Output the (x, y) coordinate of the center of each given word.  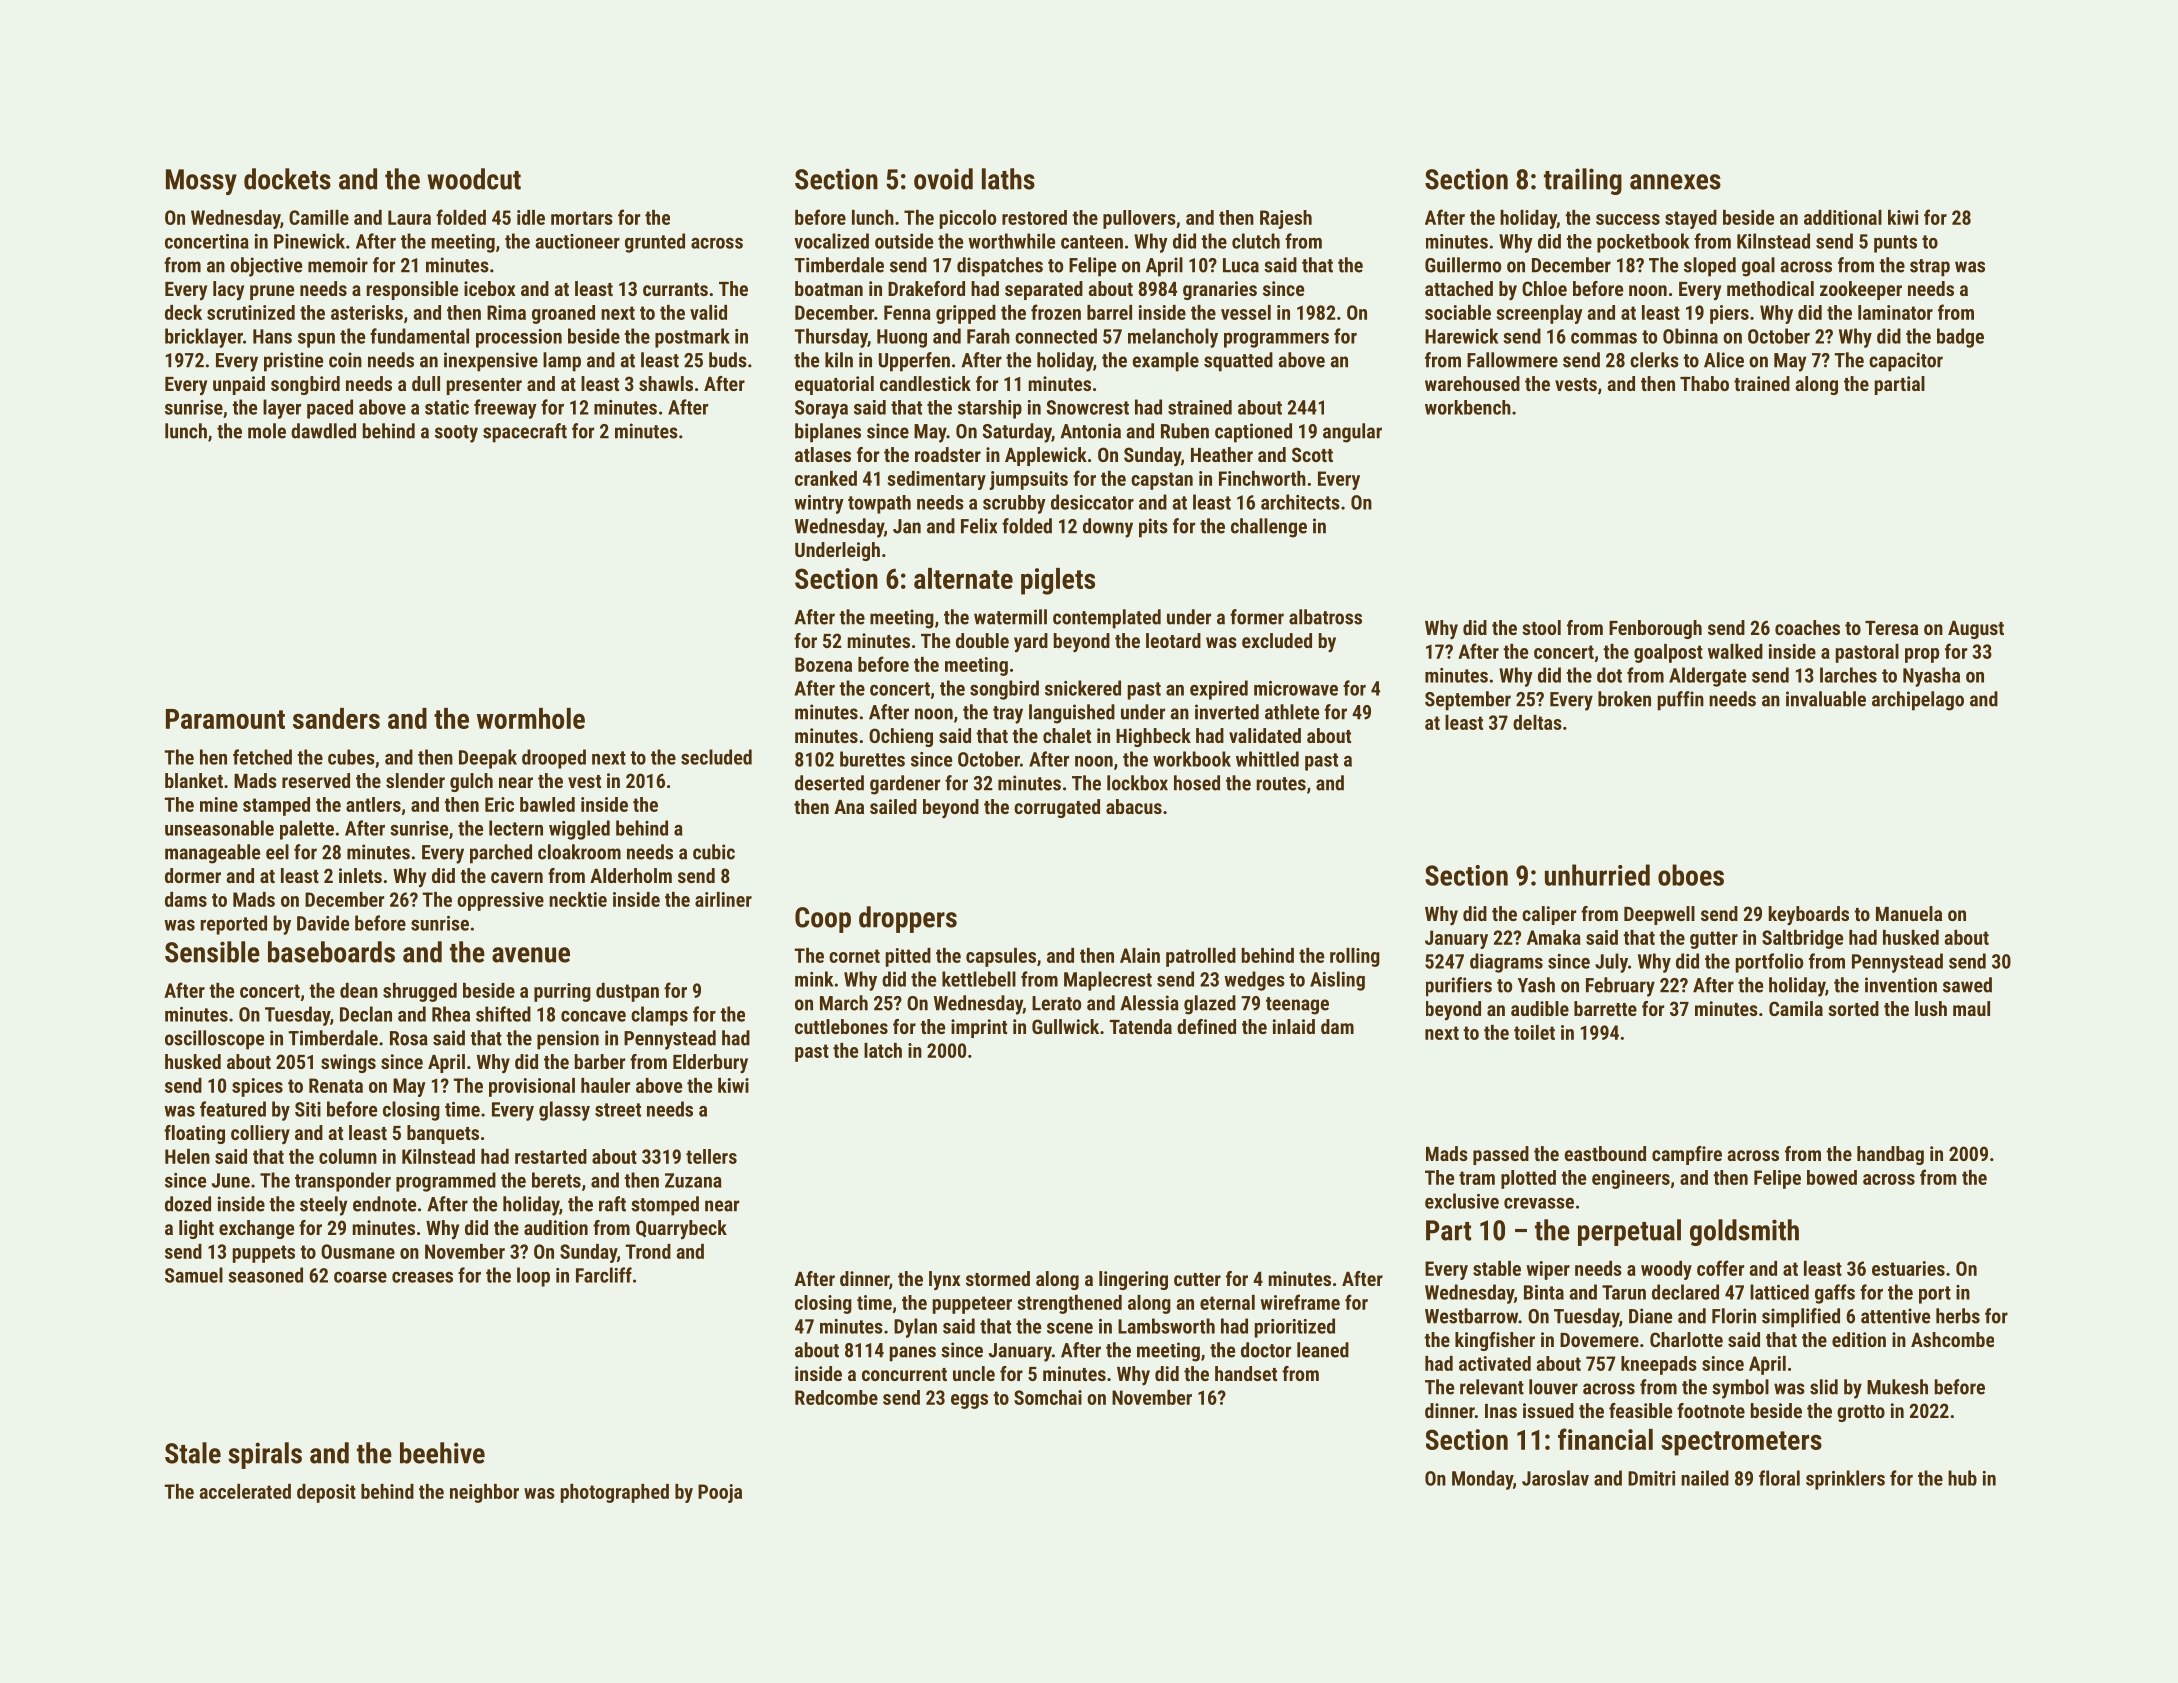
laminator (1895, 312)
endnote (384, 1204)
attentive (1895, 1316)
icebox (490, 288)
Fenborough (1655, 629)
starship (990, 409)
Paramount (225, 719)
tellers (711, 1156)
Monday (1482, 1480)
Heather (1222, 454)
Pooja (720, 1493)
